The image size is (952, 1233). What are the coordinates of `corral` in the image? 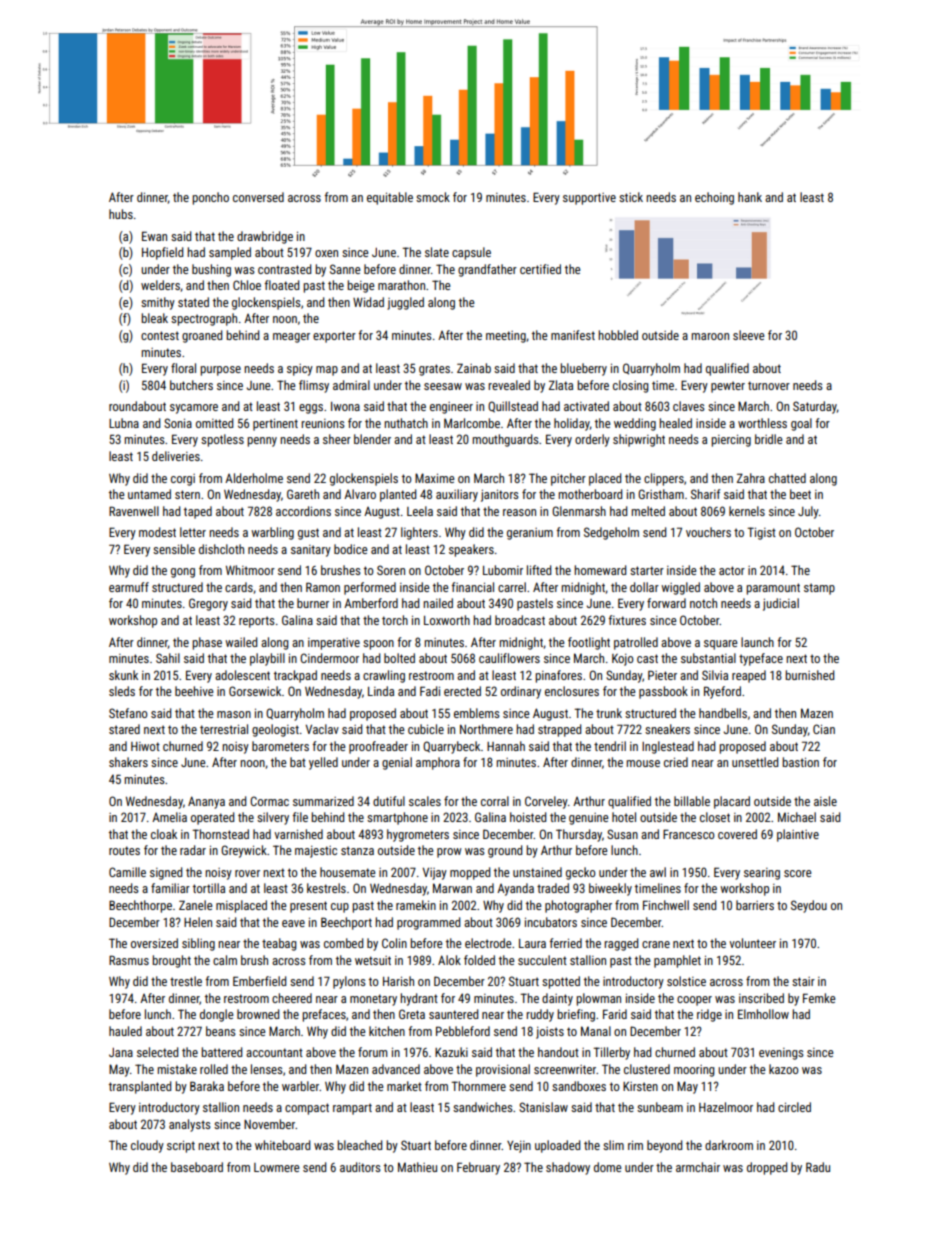 It's located at (495, 801).
